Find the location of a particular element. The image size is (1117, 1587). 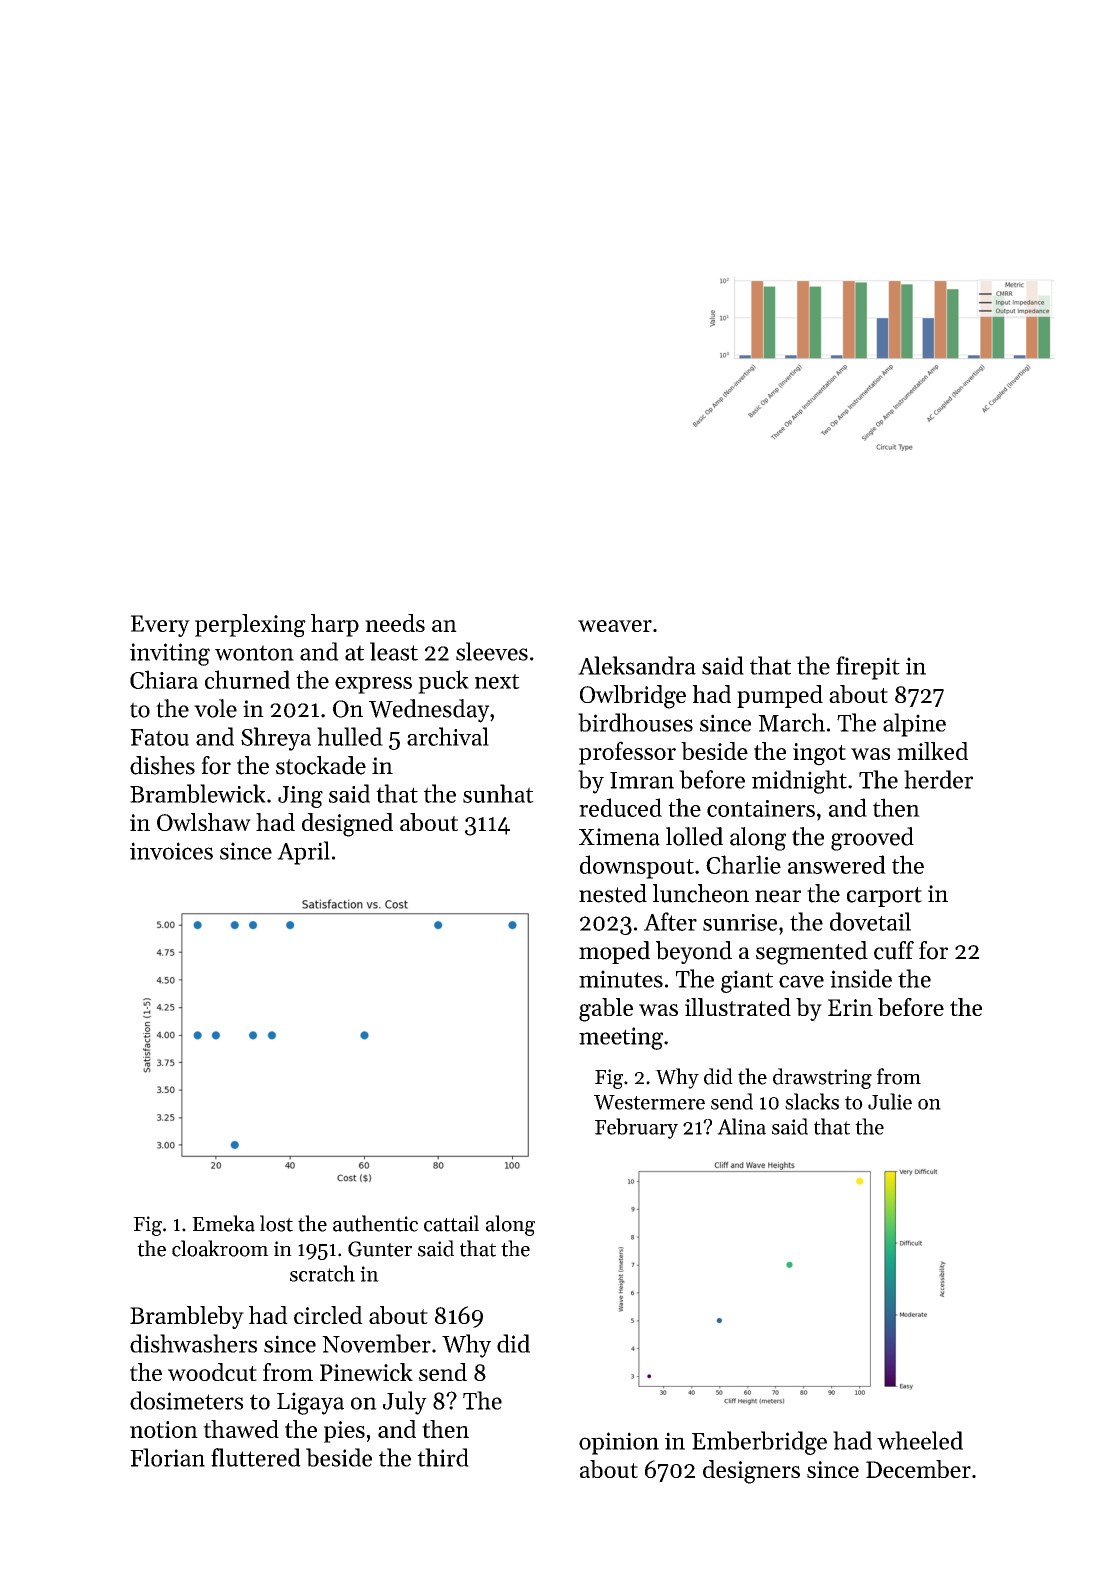

third is located at coordinates (443, 1457).
